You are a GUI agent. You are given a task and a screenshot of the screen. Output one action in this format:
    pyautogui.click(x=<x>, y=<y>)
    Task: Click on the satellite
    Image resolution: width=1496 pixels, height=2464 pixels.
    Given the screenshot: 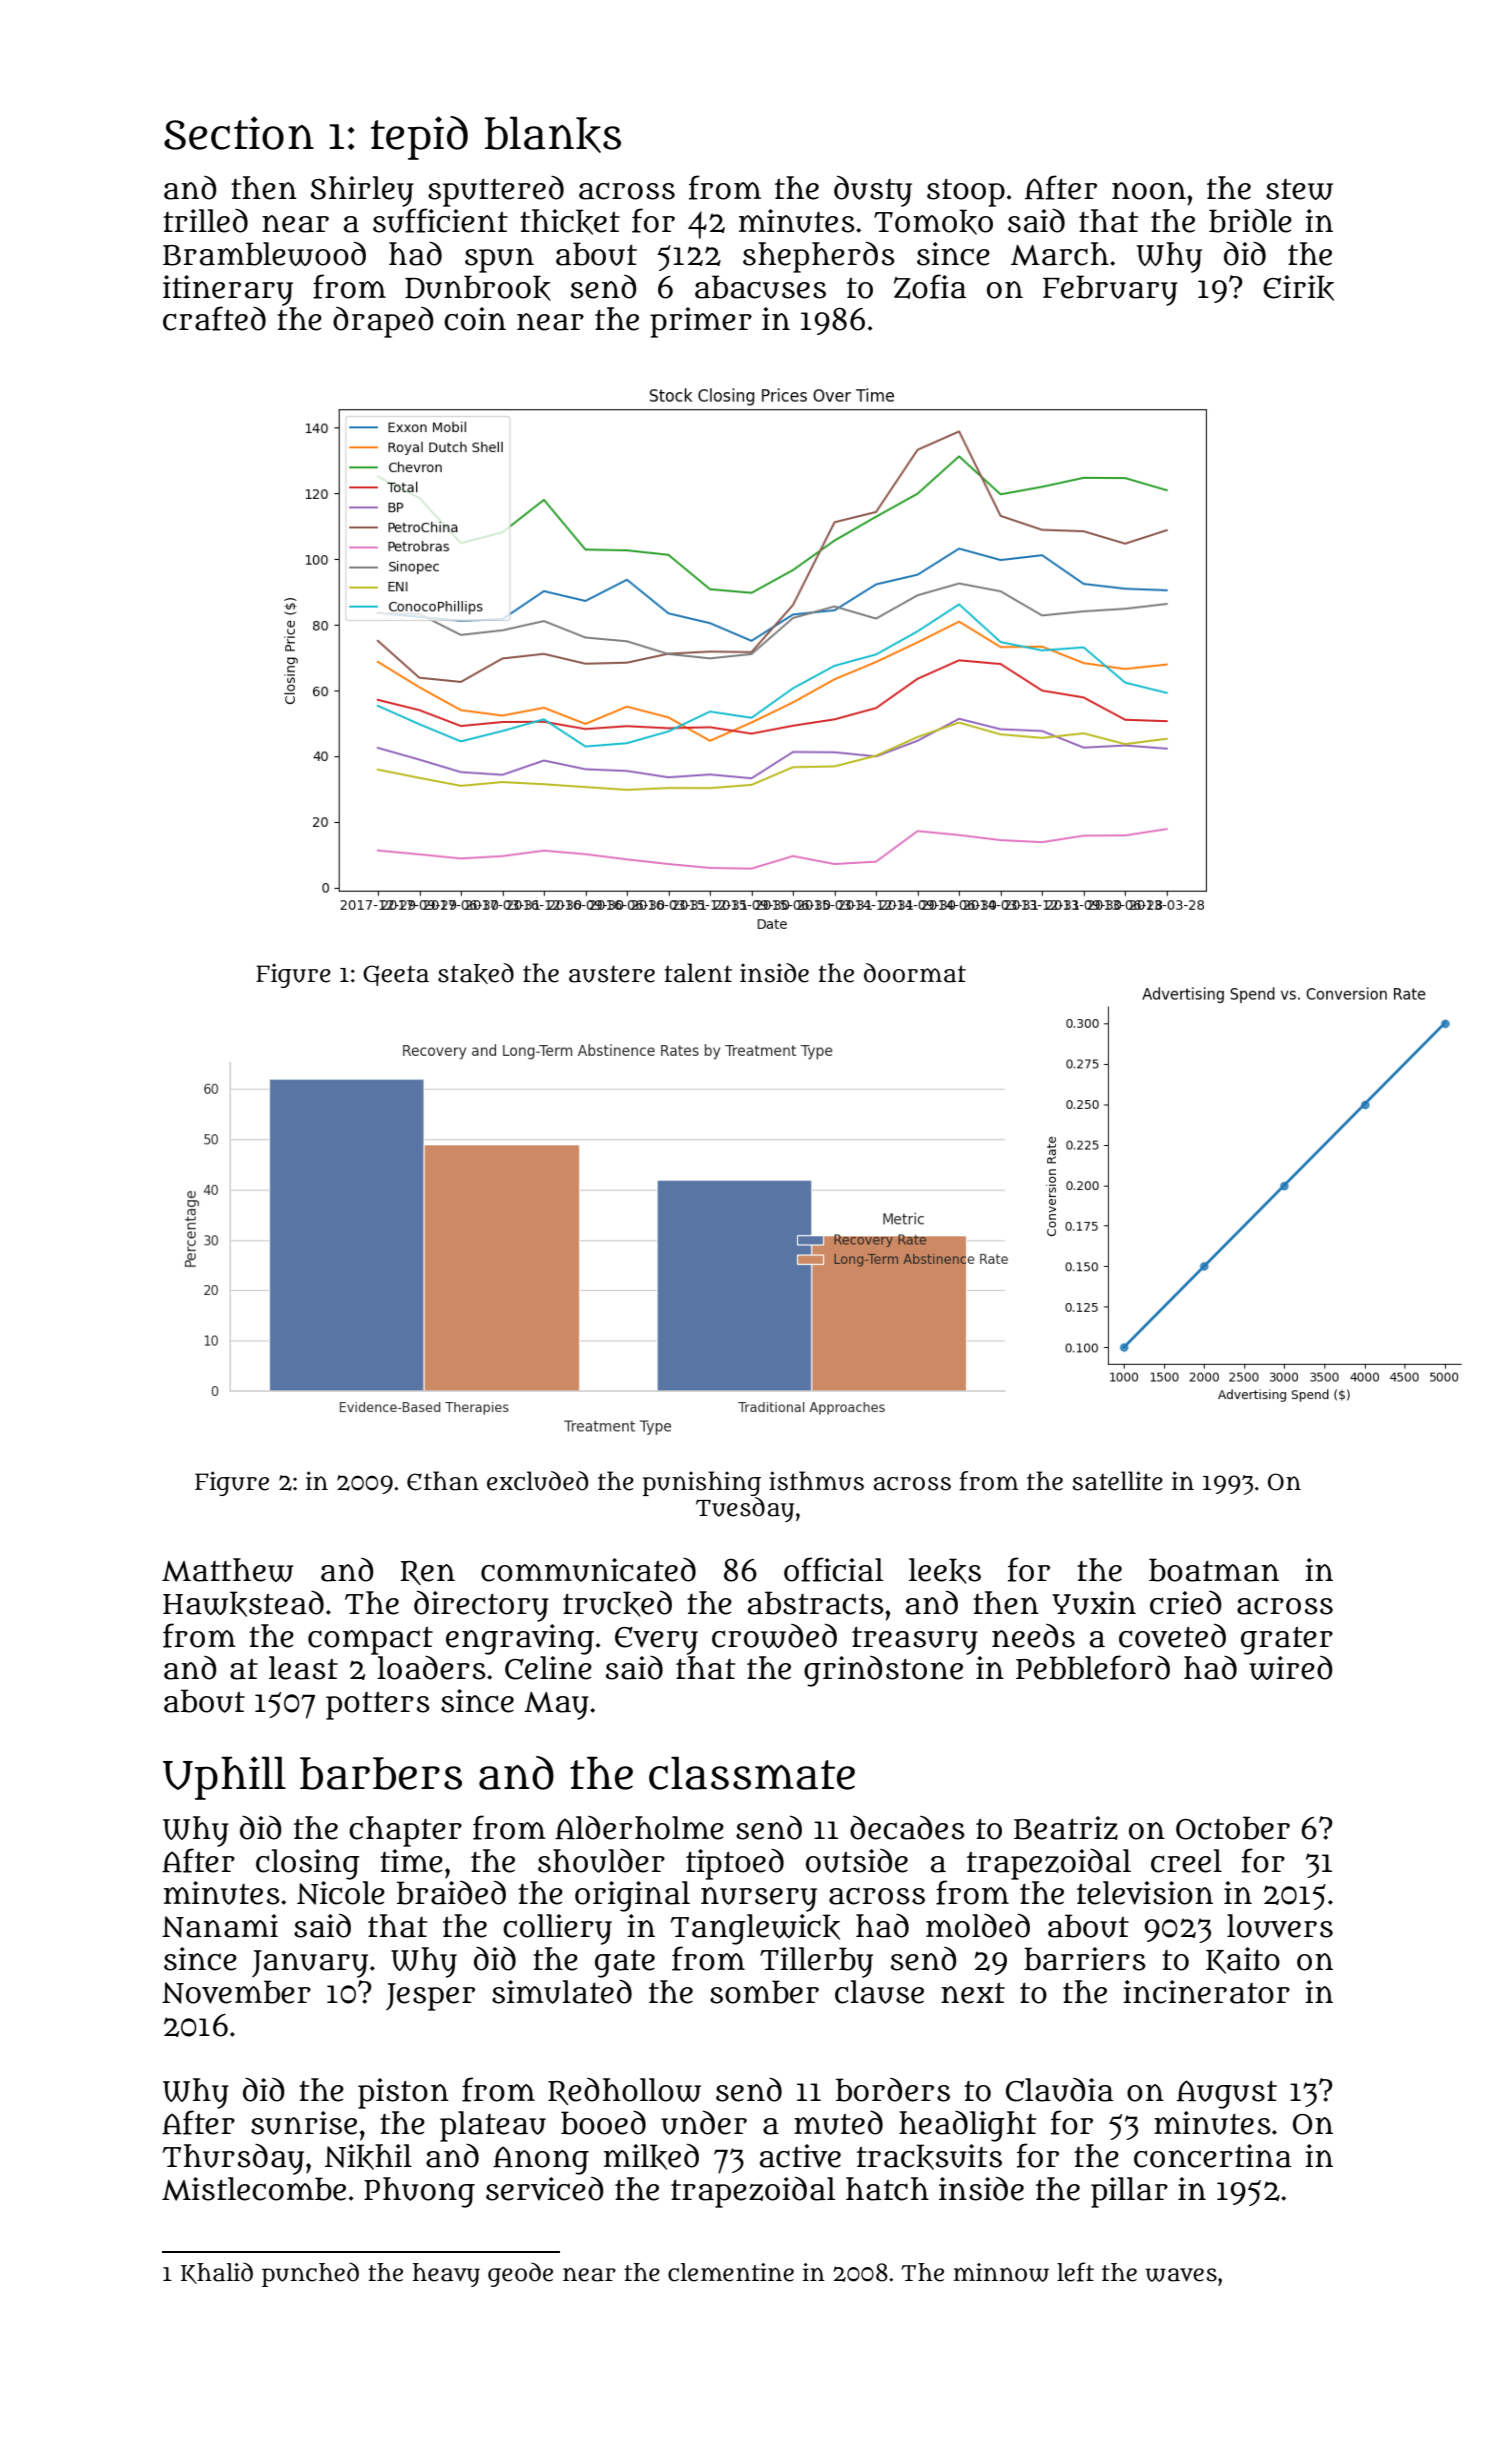 What is the action you would take?
    pyautogui.click(x=1117, y=1481)
